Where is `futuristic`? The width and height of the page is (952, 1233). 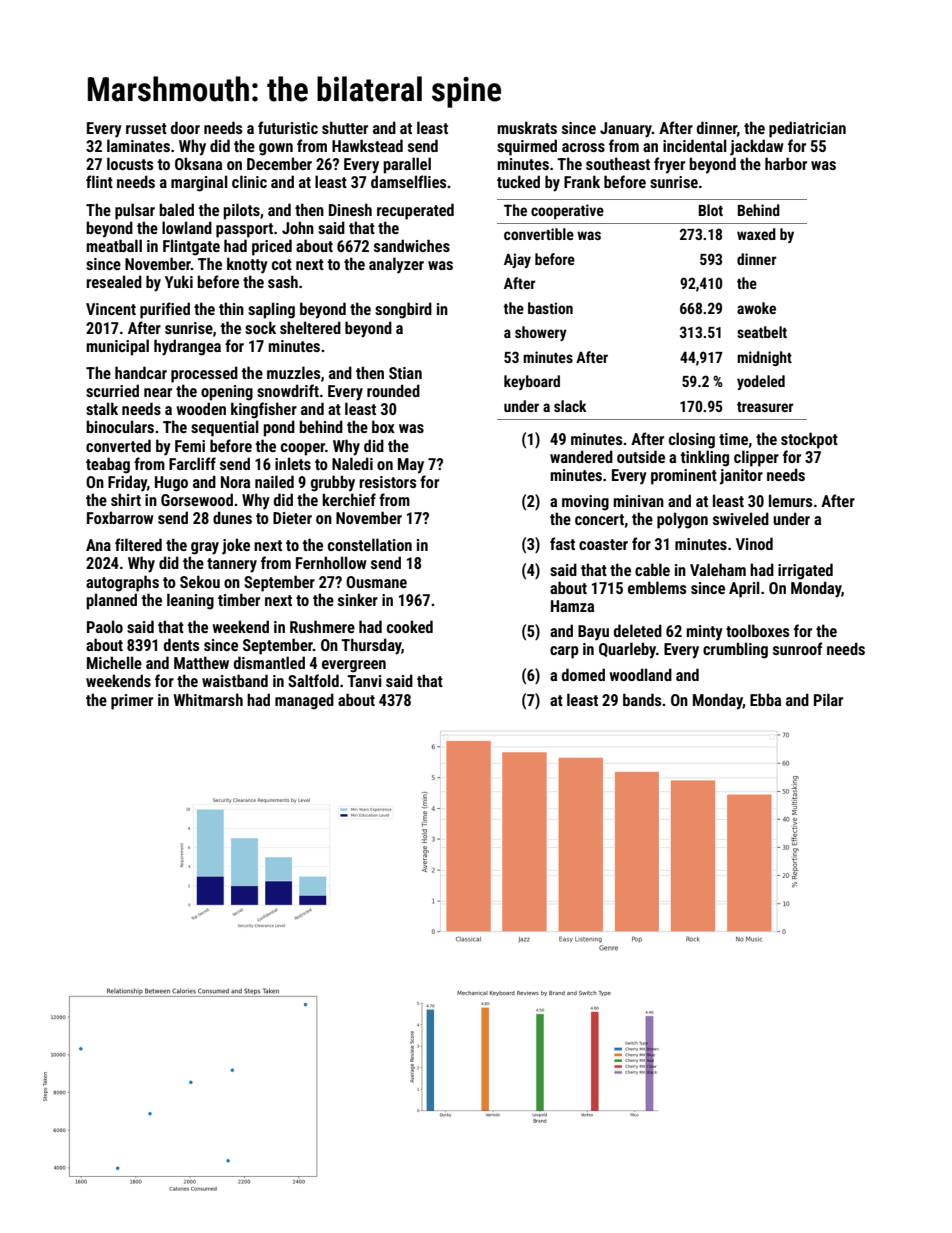
futuristic is located at coordinates (288, 127).
